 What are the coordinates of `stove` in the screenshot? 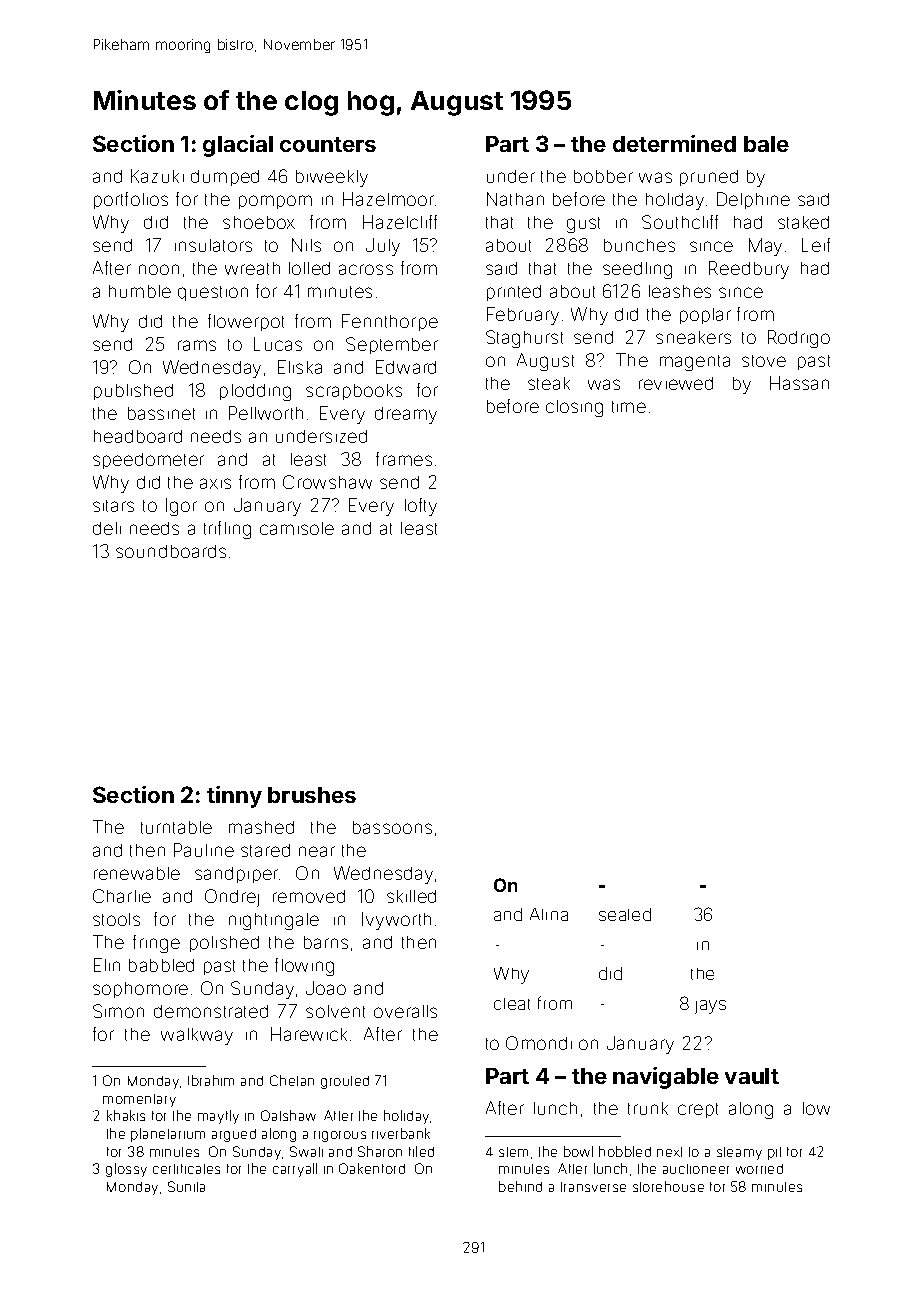 It's located at (764, 361).
